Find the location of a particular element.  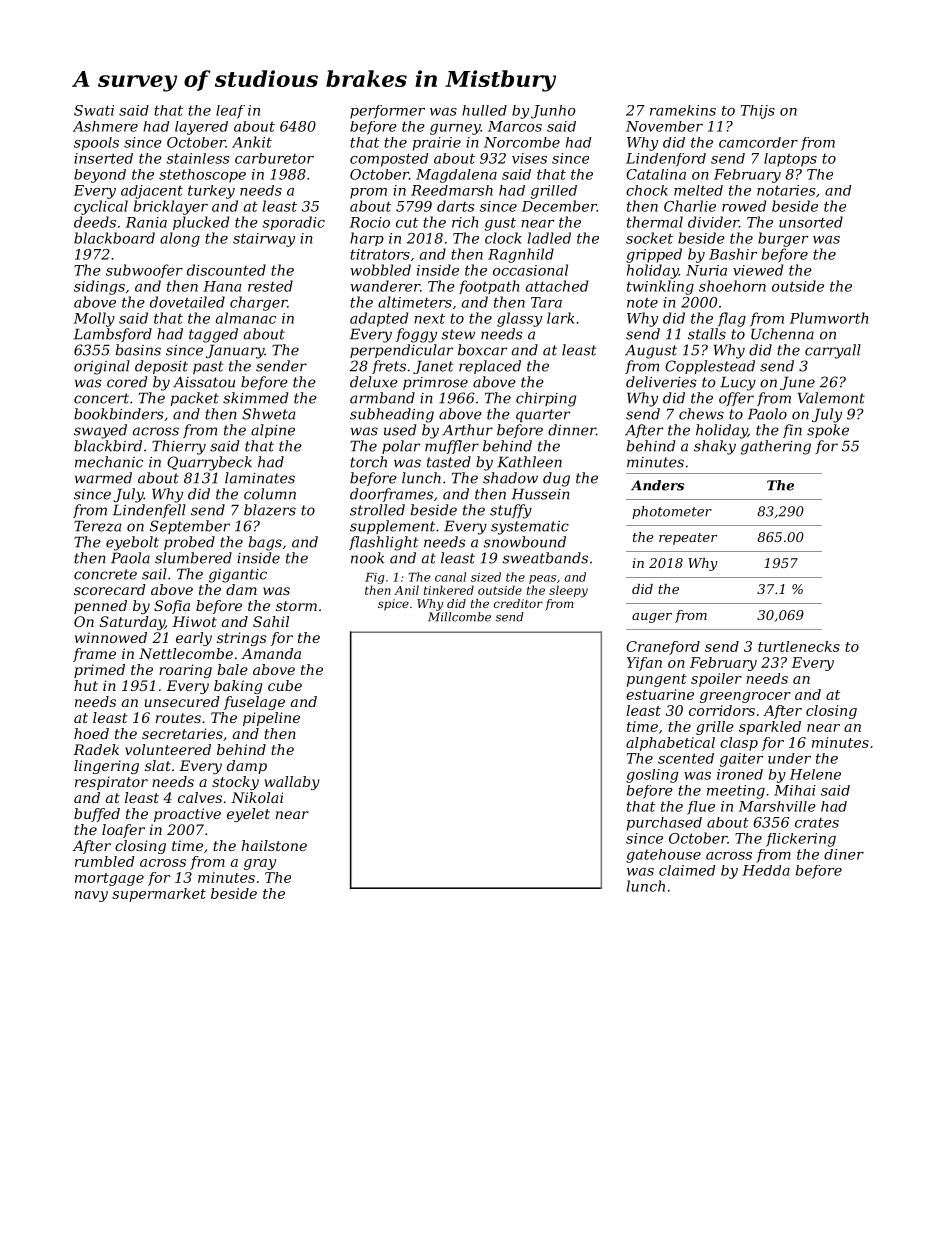

sparkled is located at coordinates (770, 728).
